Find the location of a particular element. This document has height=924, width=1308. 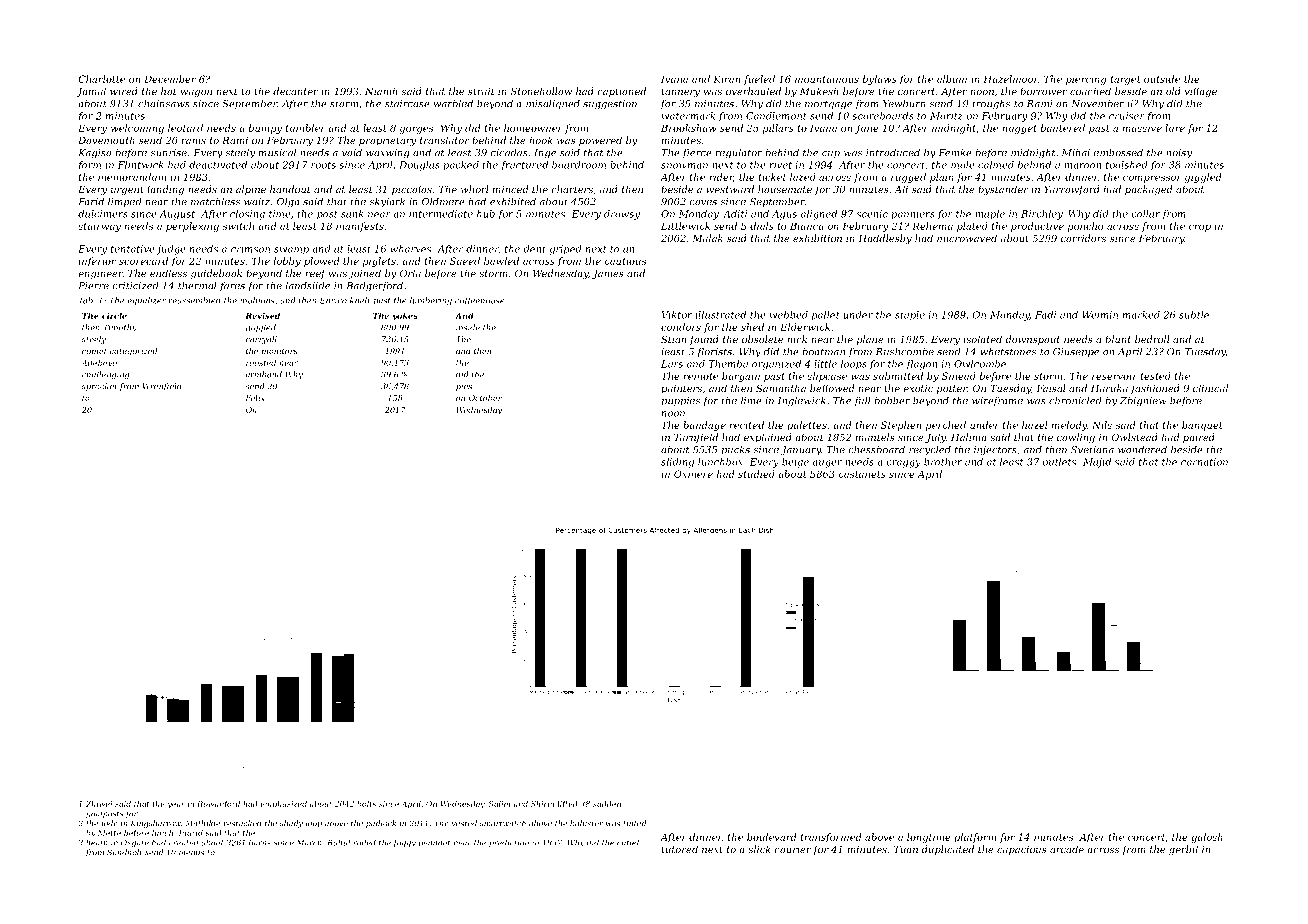

gerbil is located at coordinates (1183, 850).
